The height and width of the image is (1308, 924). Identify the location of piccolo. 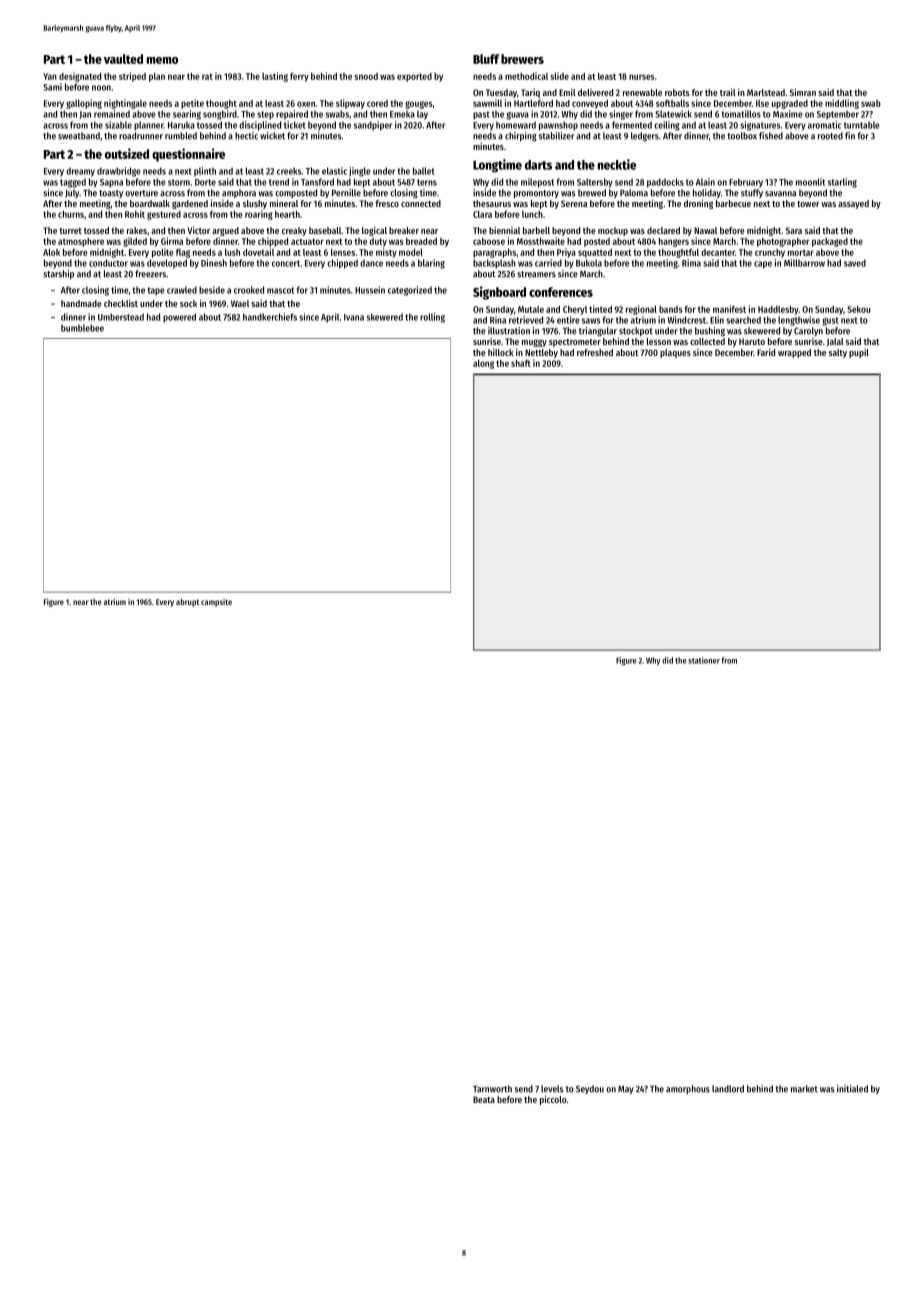
(553, 1100).
